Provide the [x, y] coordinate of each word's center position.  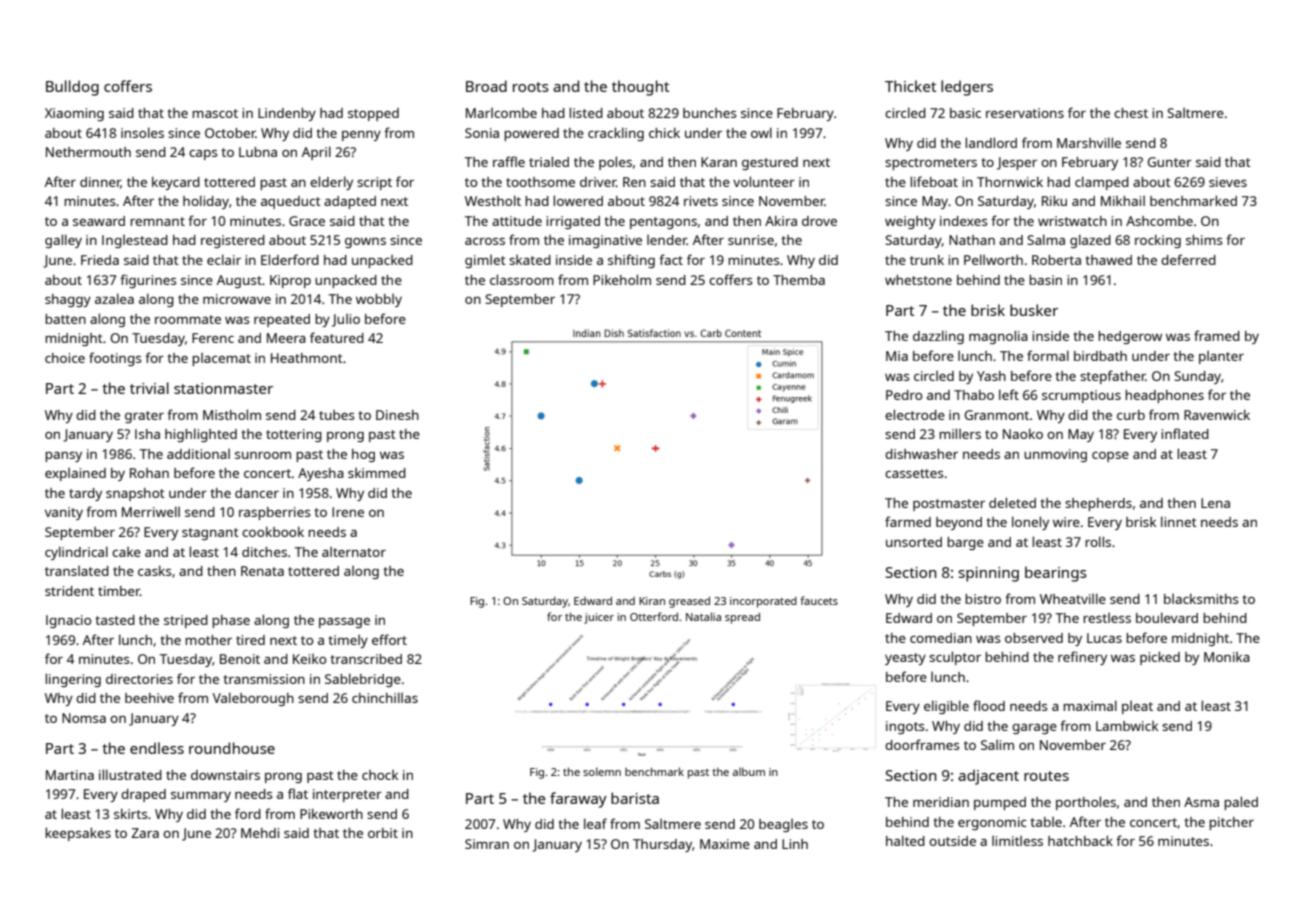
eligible [946, 707]
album [749, 771]
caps [203, 155]
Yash [991, 376]
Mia [897, 356]
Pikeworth [331, 814]
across [485, 241]
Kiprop [290, 281]
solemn [602, 771]
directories [139, 679]
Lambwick [1127, 726]
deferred [1188, 259]
